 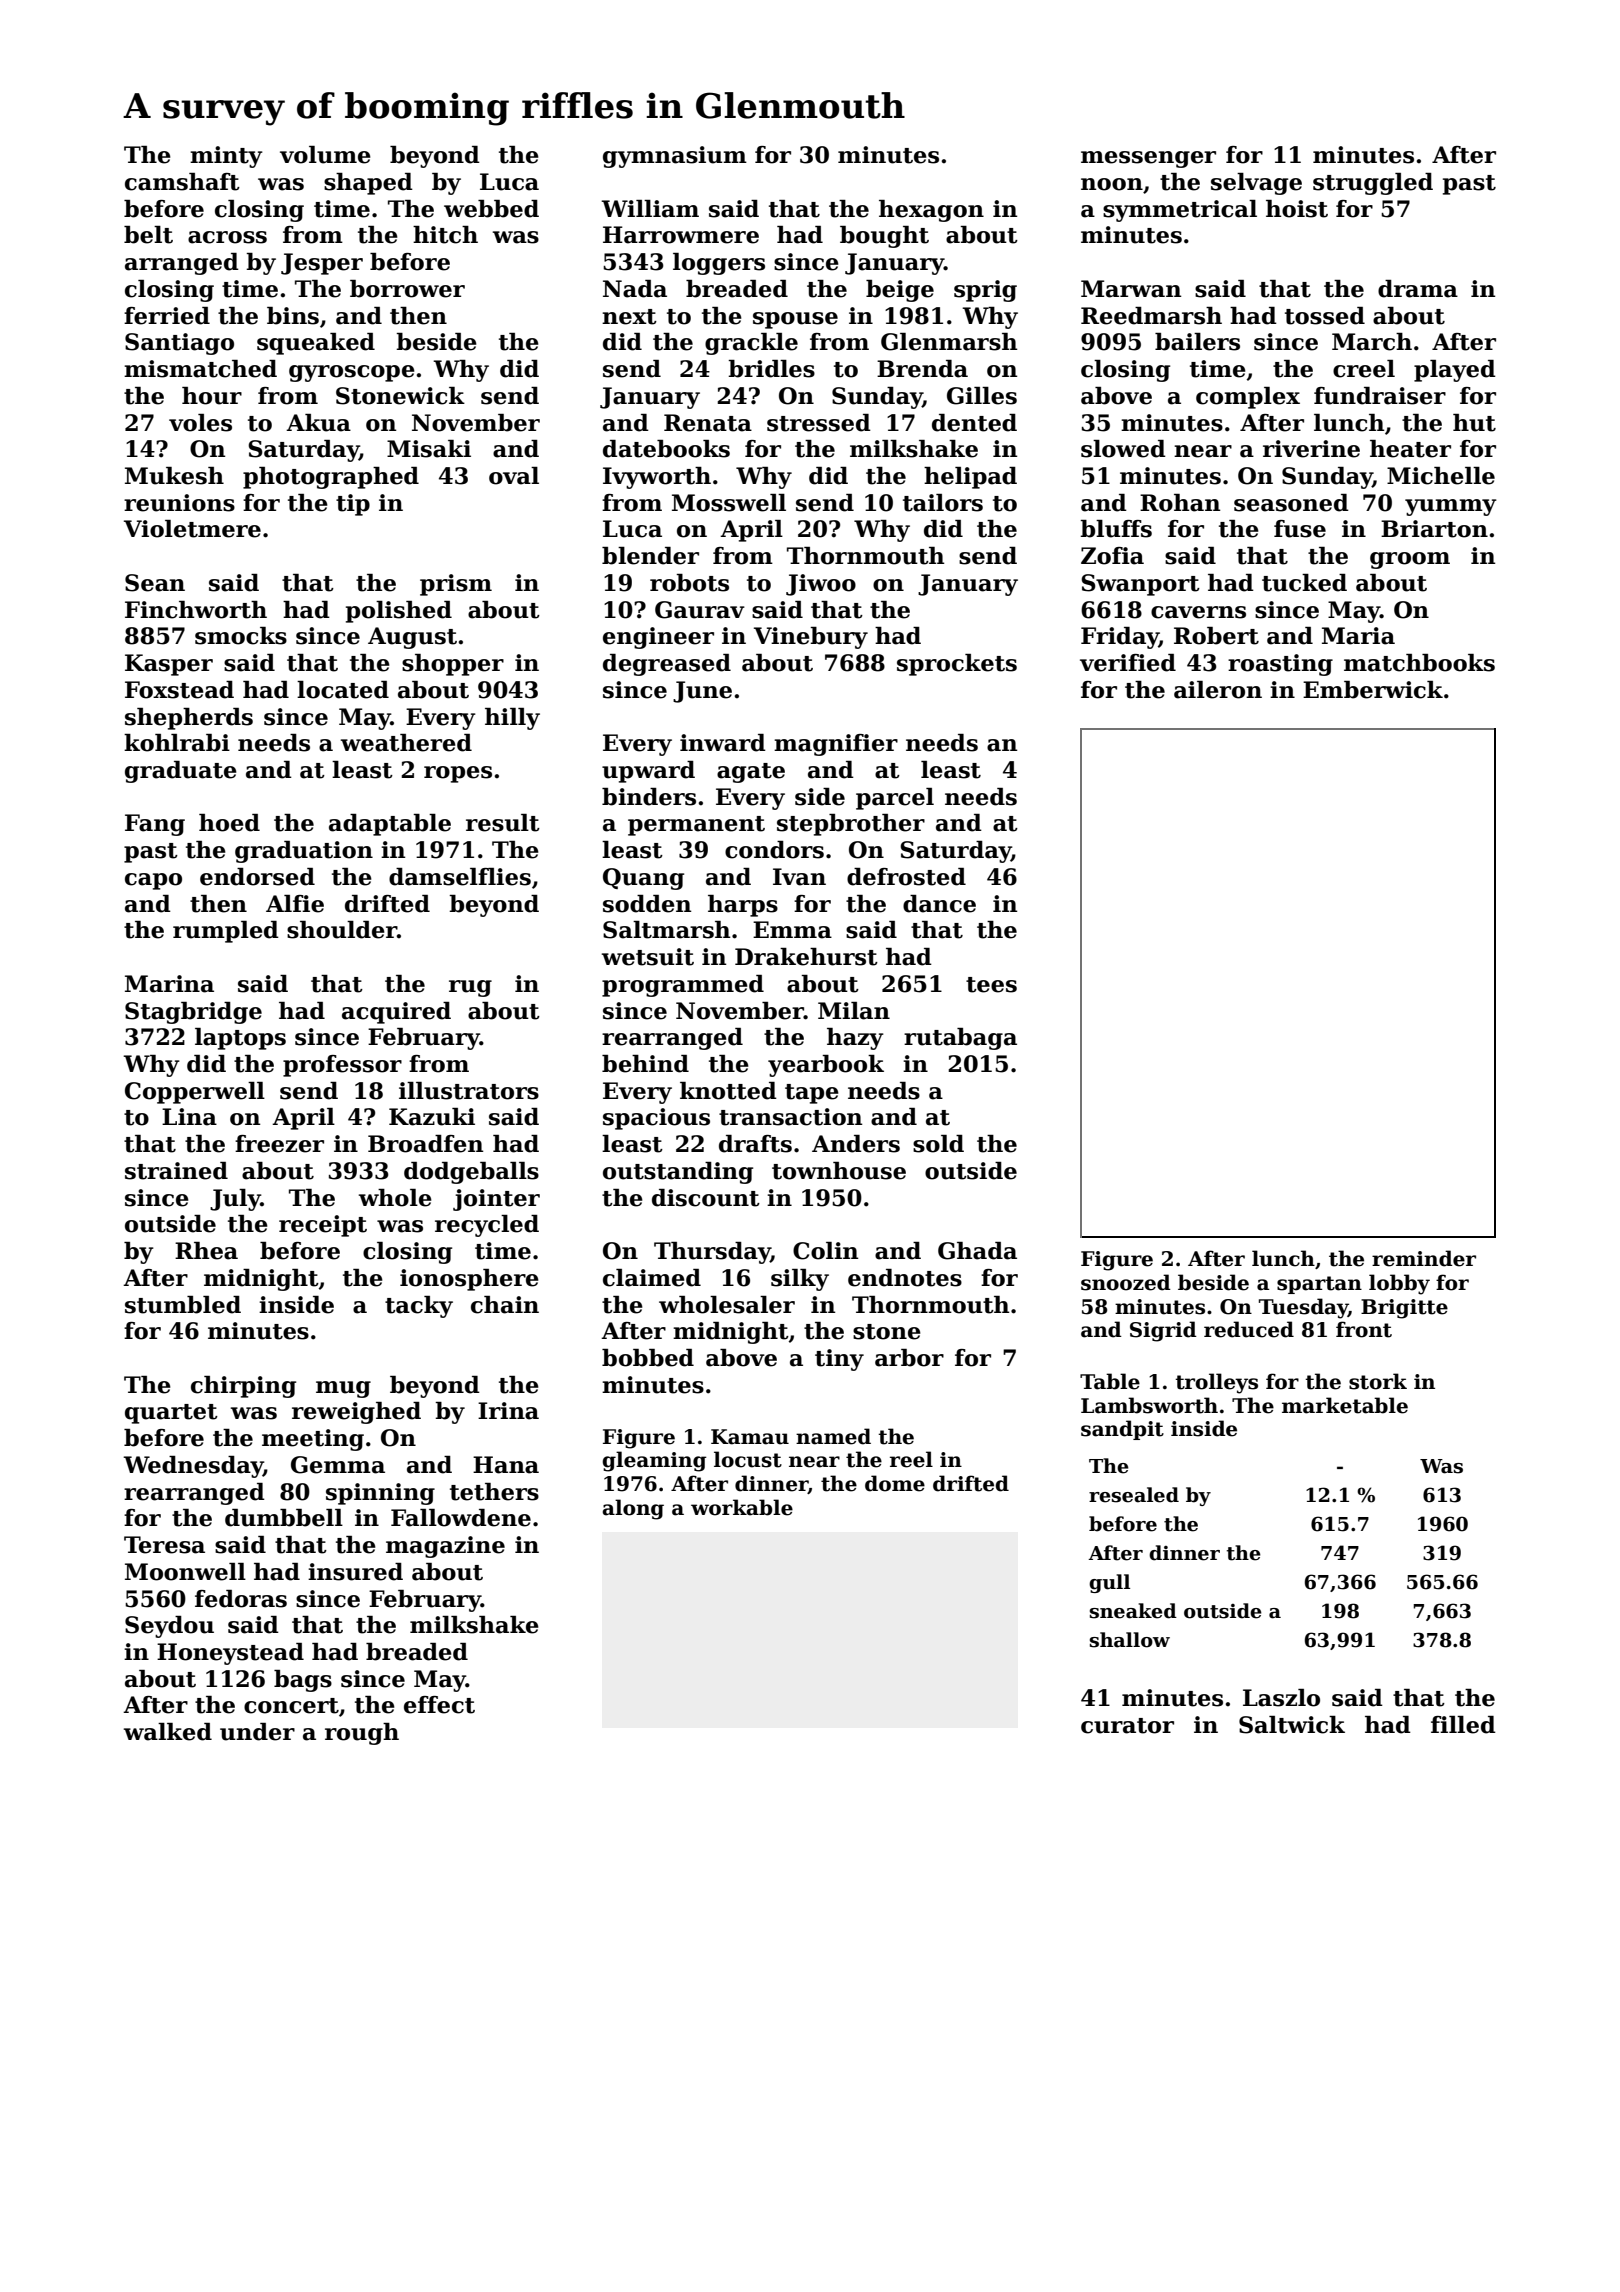 I want to click on filled, so click(x=1463, y=1725).
